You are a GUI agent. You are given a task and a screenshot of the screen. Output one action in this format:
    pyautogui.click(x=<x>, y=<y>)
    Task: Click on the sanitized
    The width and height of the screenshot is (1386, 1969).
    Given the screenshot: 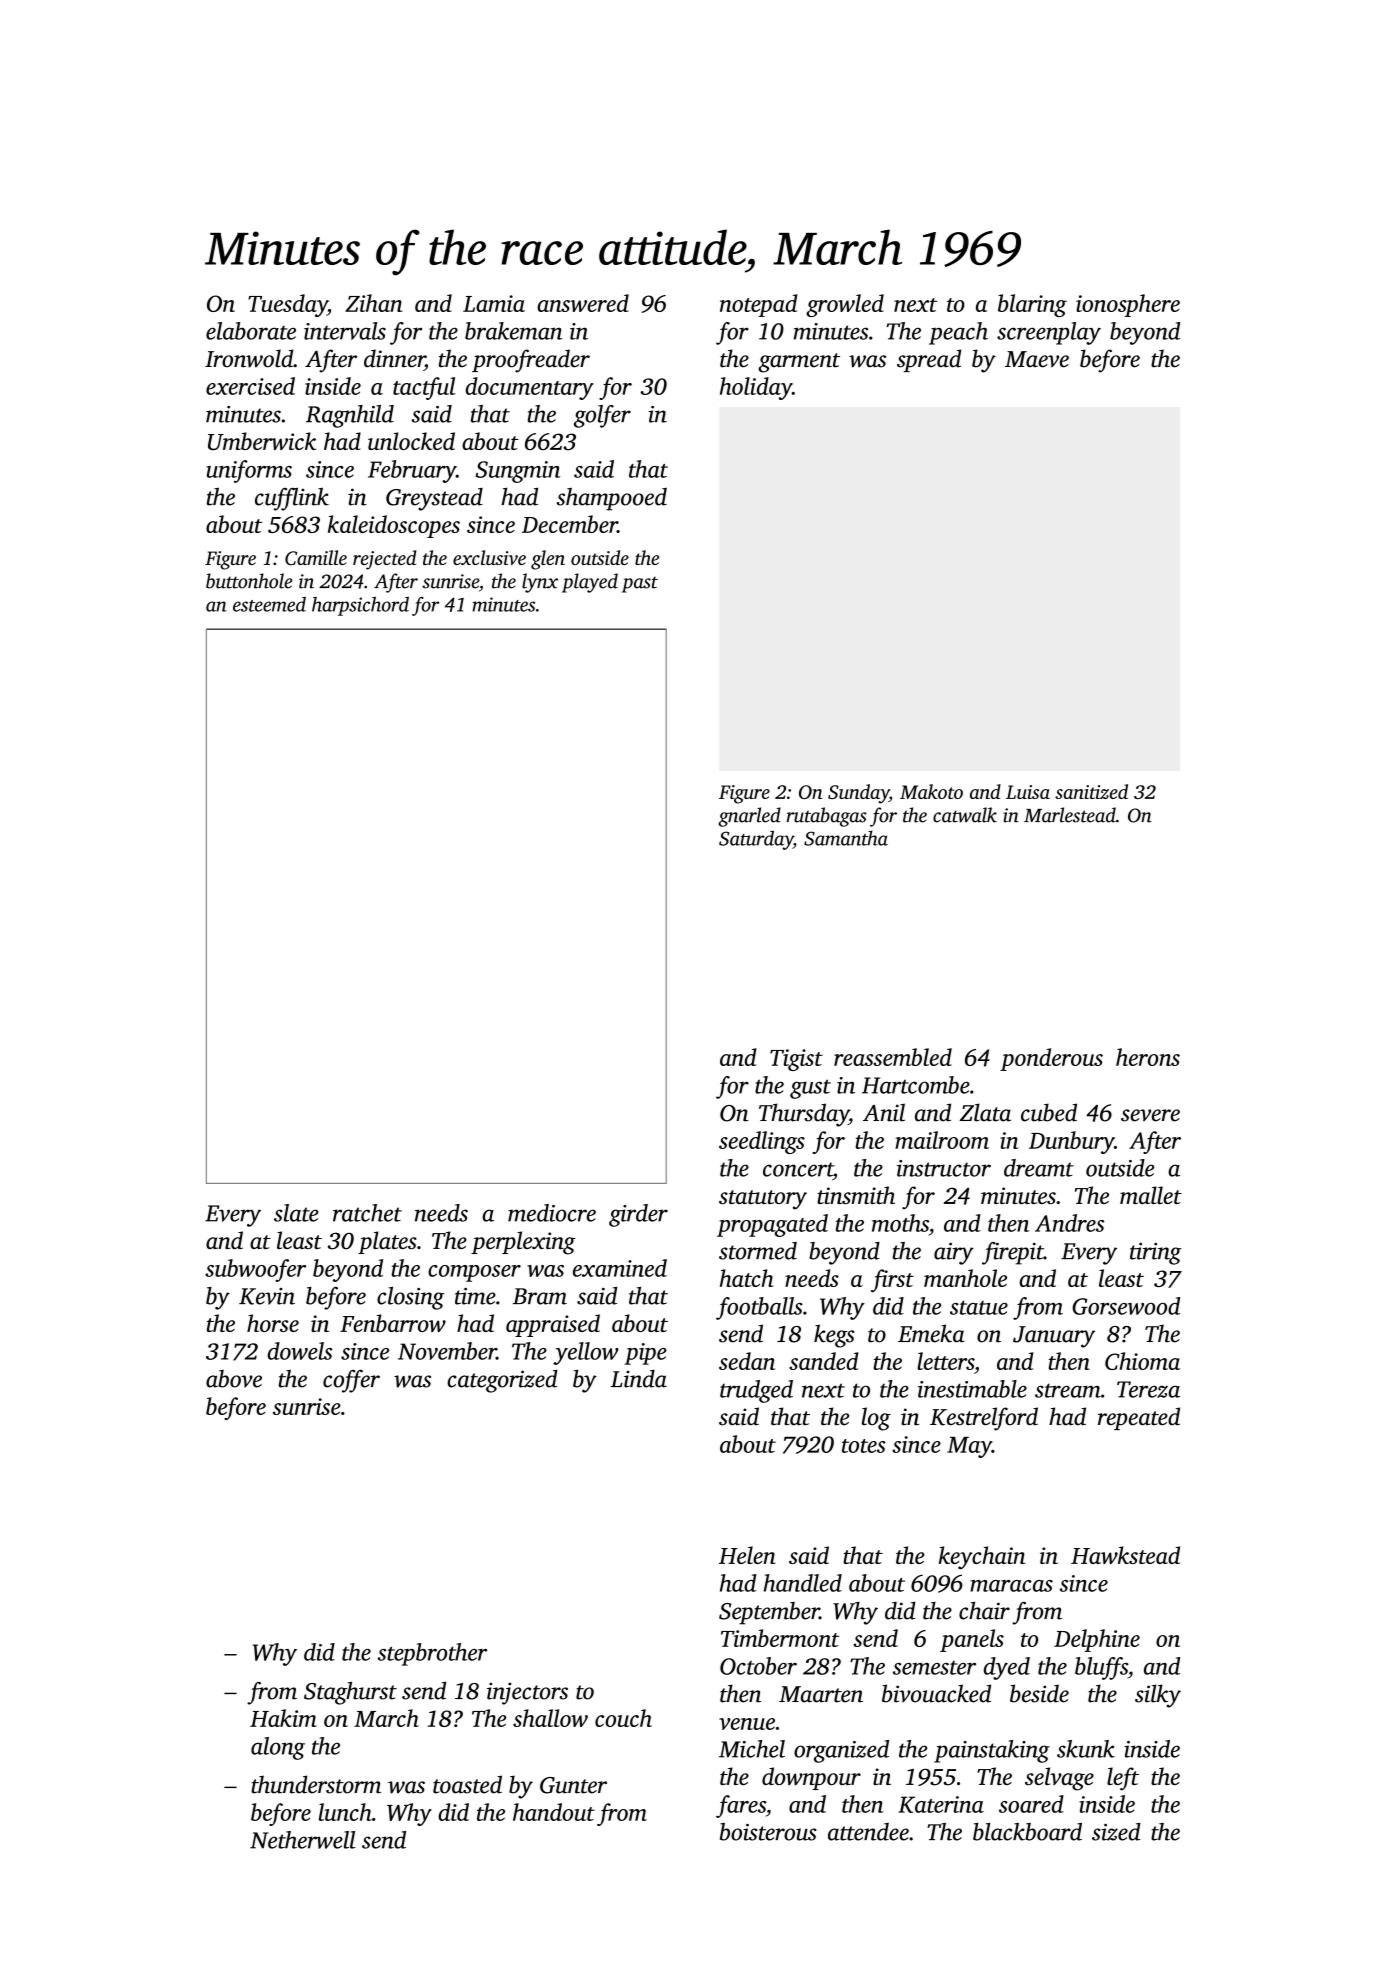 What is the action you would take?
    pyautogui.click(x=1091, y=791)
